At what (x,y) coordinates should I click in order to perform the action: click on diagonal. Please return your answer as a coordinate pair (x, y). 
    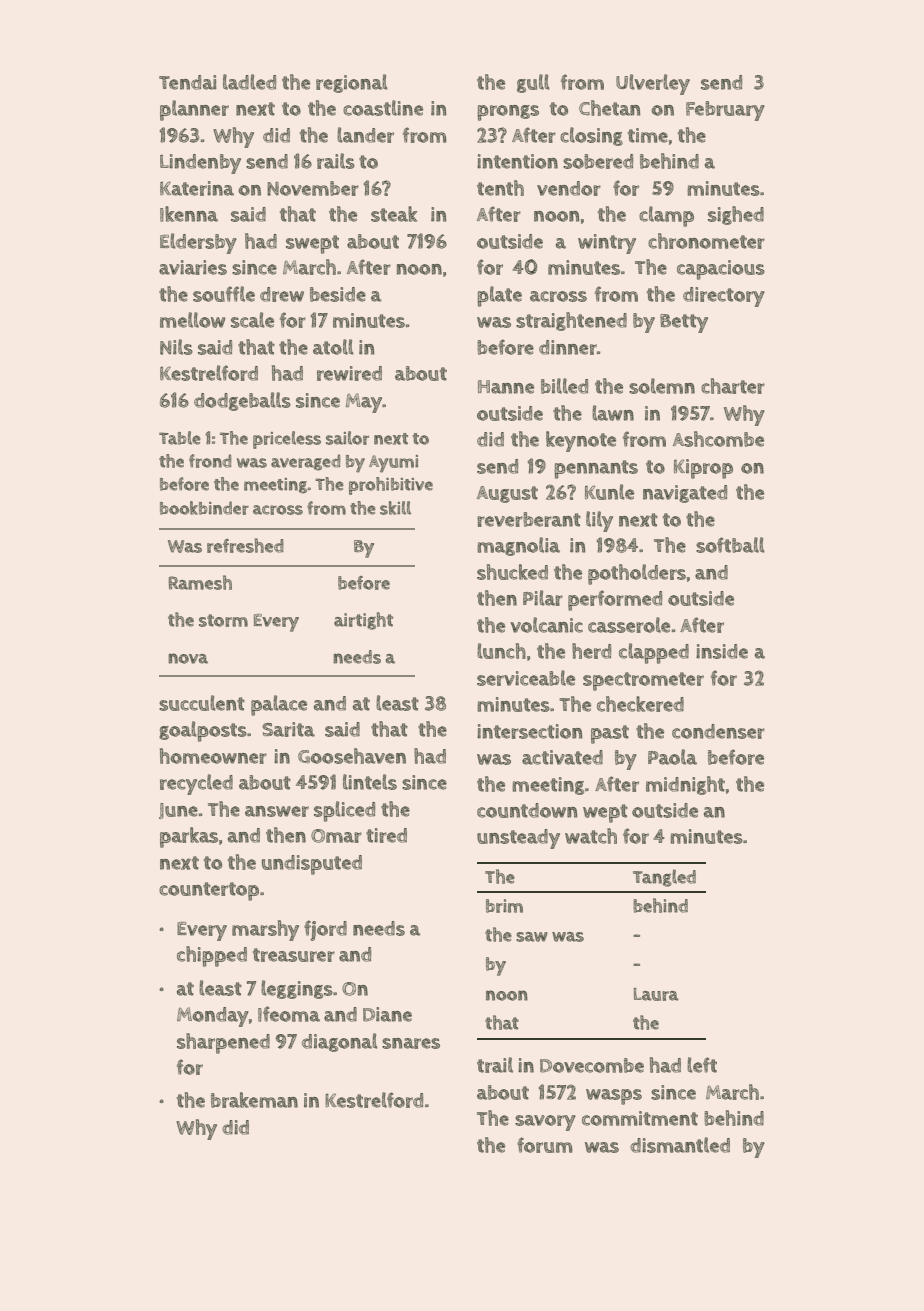
    Looking at the image, I should click on (340, 1042).
